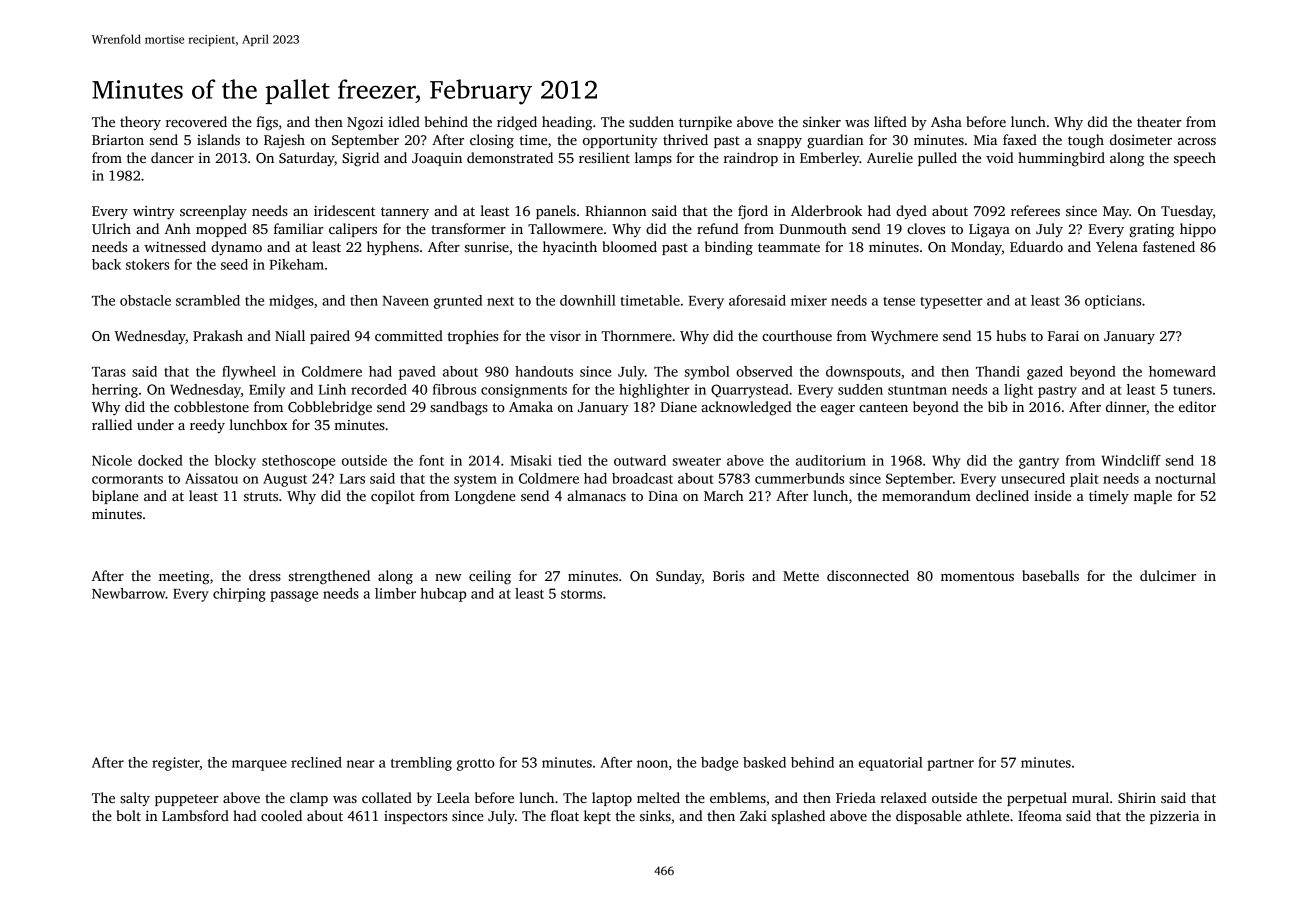 This screenshot has height=924, width=1308. Describe the element at coordinates (176, 764) in the screenshot. I see `register` at that location.
